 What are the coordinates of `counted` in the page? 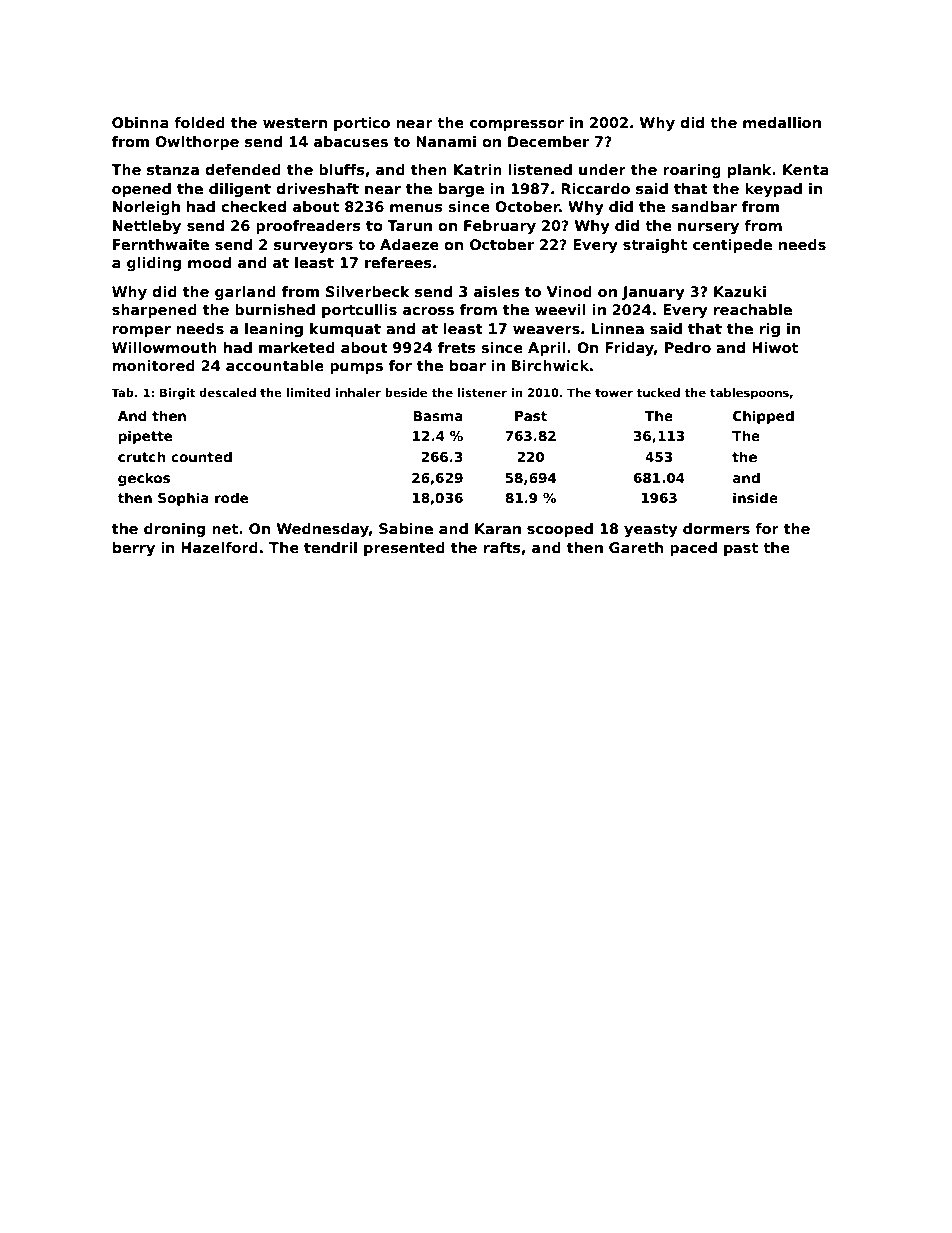 It's located at (201, 456).
